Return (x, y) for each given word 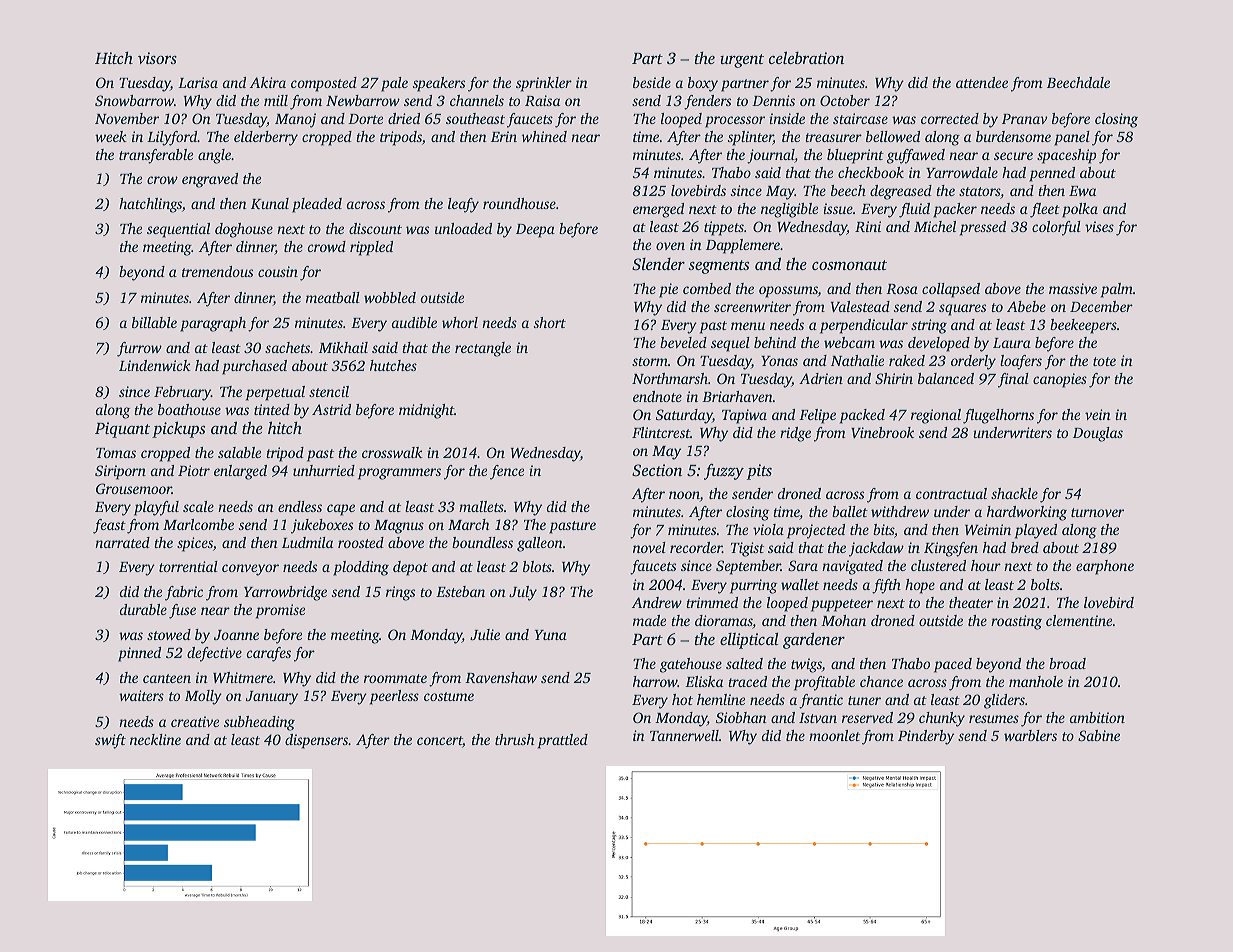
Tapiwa (744, 416)
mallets (481, 506)
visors (157, 58)
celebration (806, 57)
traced (747, 681)
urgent (742, 61)
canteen (167, 678)
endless (300, 506)
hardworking (1027, 513)
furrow (139, 349)
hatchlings (150, 205)
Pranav (1025, 119)
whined (544, 136)
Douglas (1098, 434)
